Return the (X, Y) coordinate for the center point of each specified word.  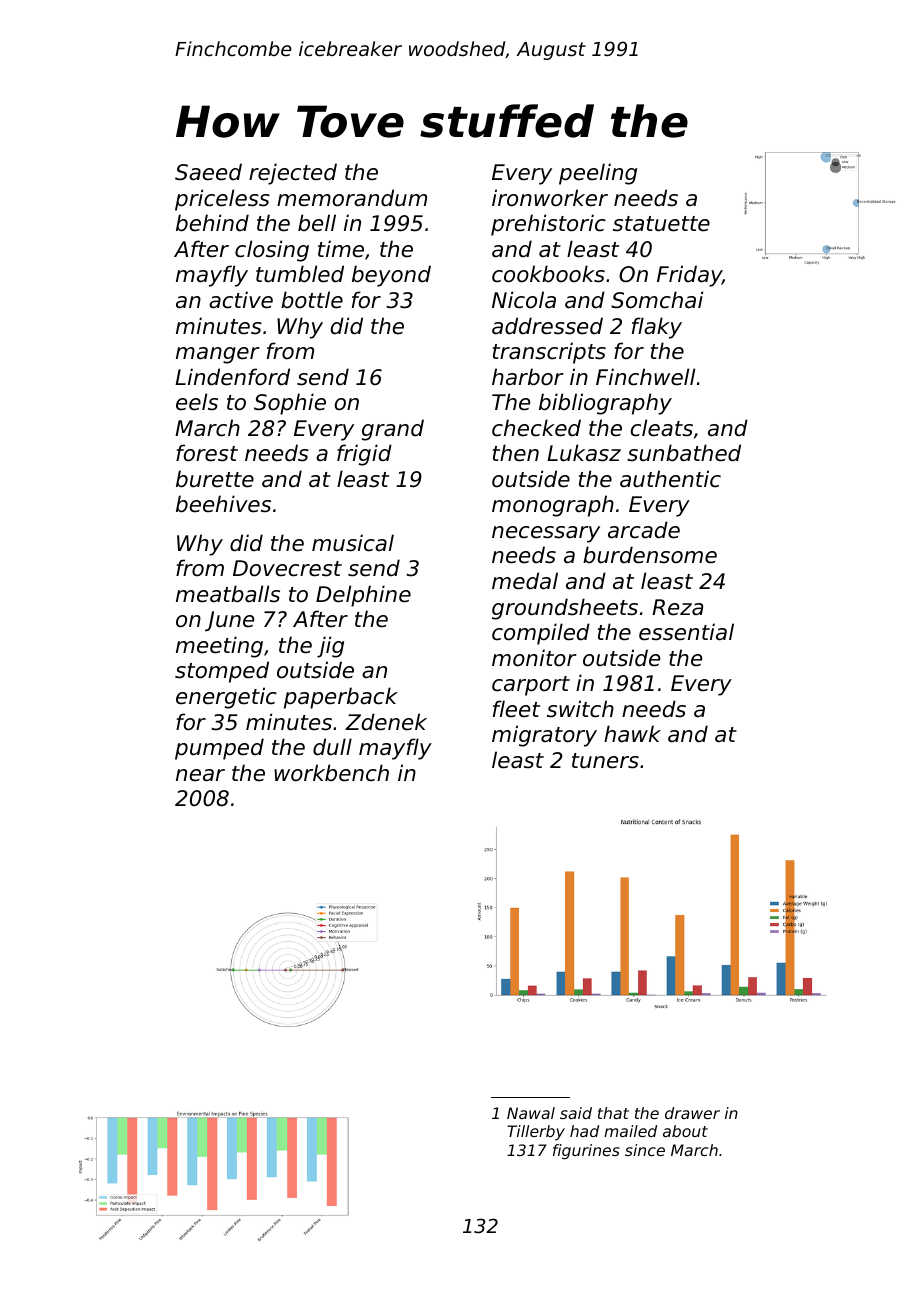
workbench (331, 773)
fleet (516, 709)
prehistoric (548, 225)
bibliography (605, 404)
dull (332, 747)
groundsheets (565, 609)
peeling (598, 174)
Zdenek (386, 722)
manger (218, 355)
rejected (293, 174)
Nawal (531, 1113)
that (613, 1113)
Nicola (524, 300)
